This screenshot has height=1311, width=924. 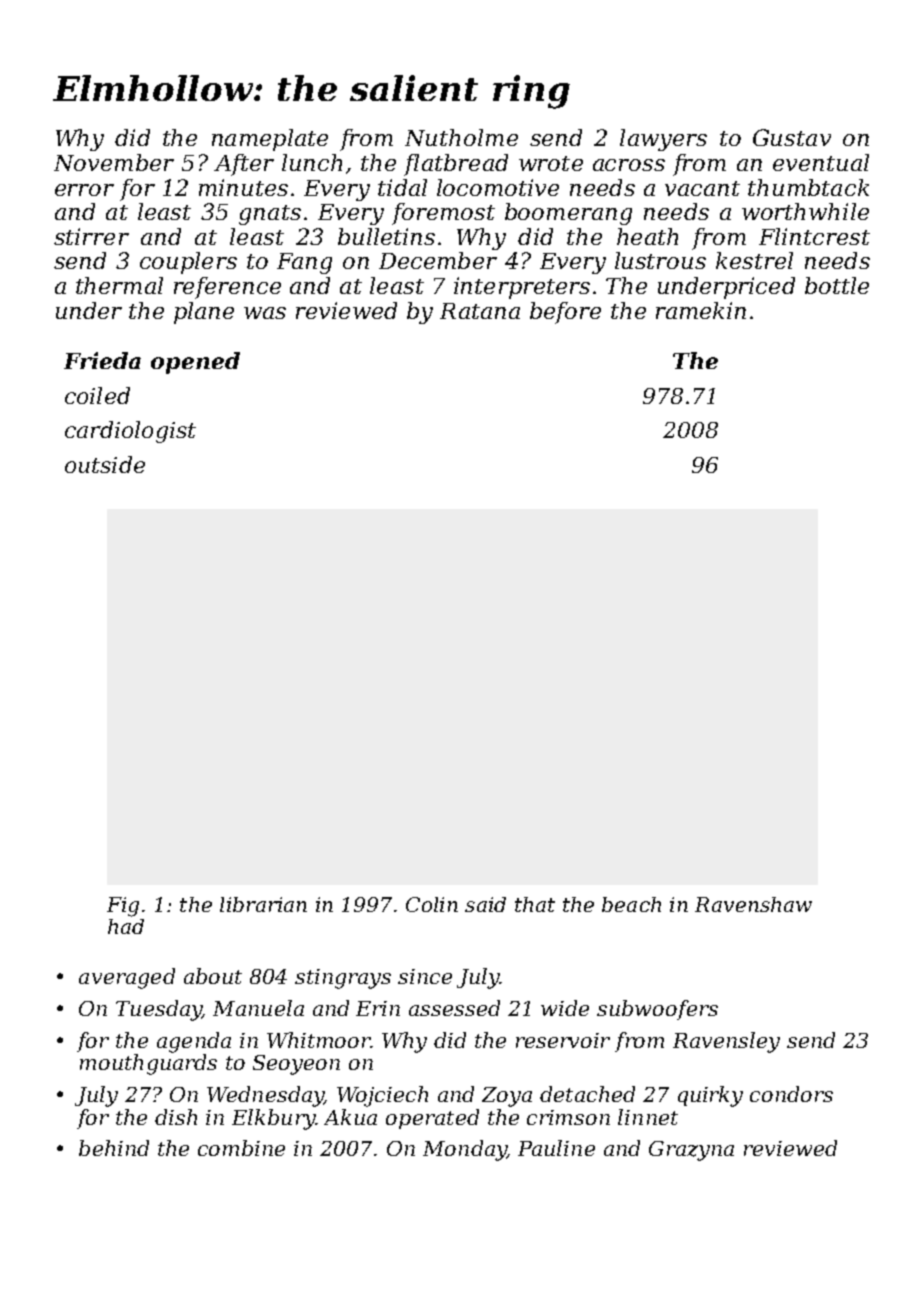 What do you see at coordinates (244, 165) in the screenshot?
I see `After` at bounding box center [244, 165].
